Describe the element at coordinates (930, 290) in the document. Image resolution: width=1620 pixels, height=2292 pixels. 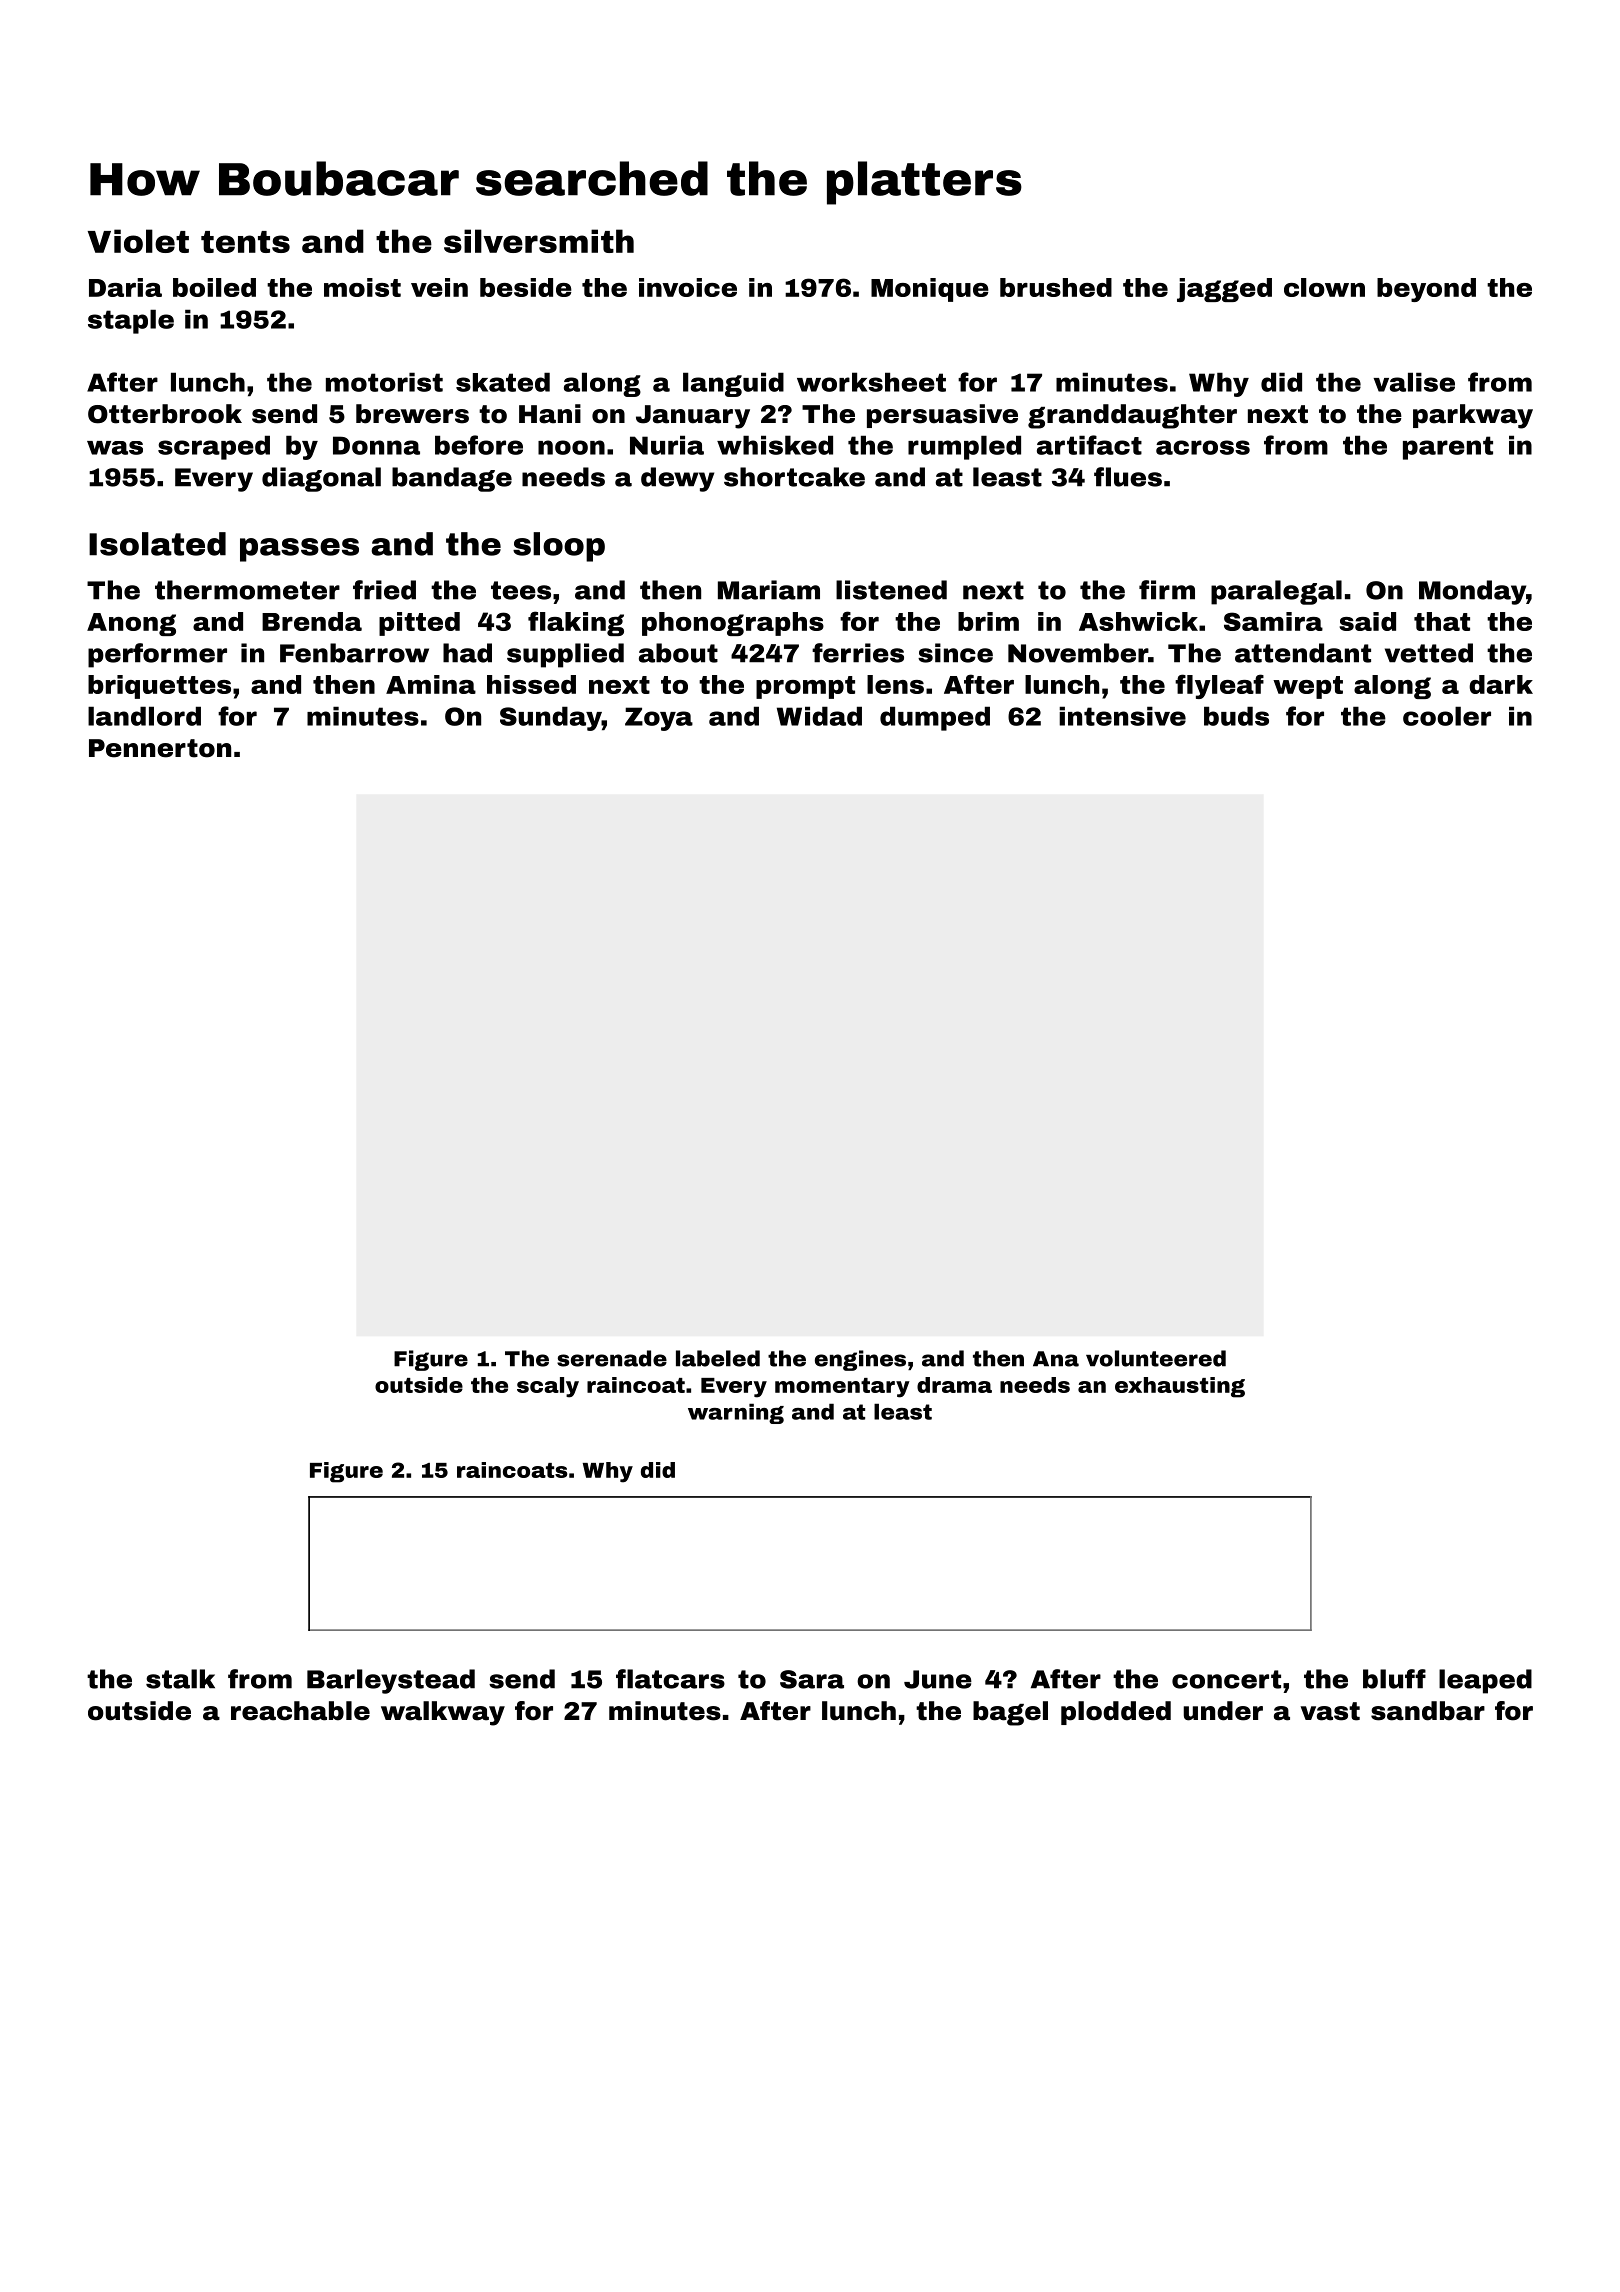
I see `Monique` at that location.
